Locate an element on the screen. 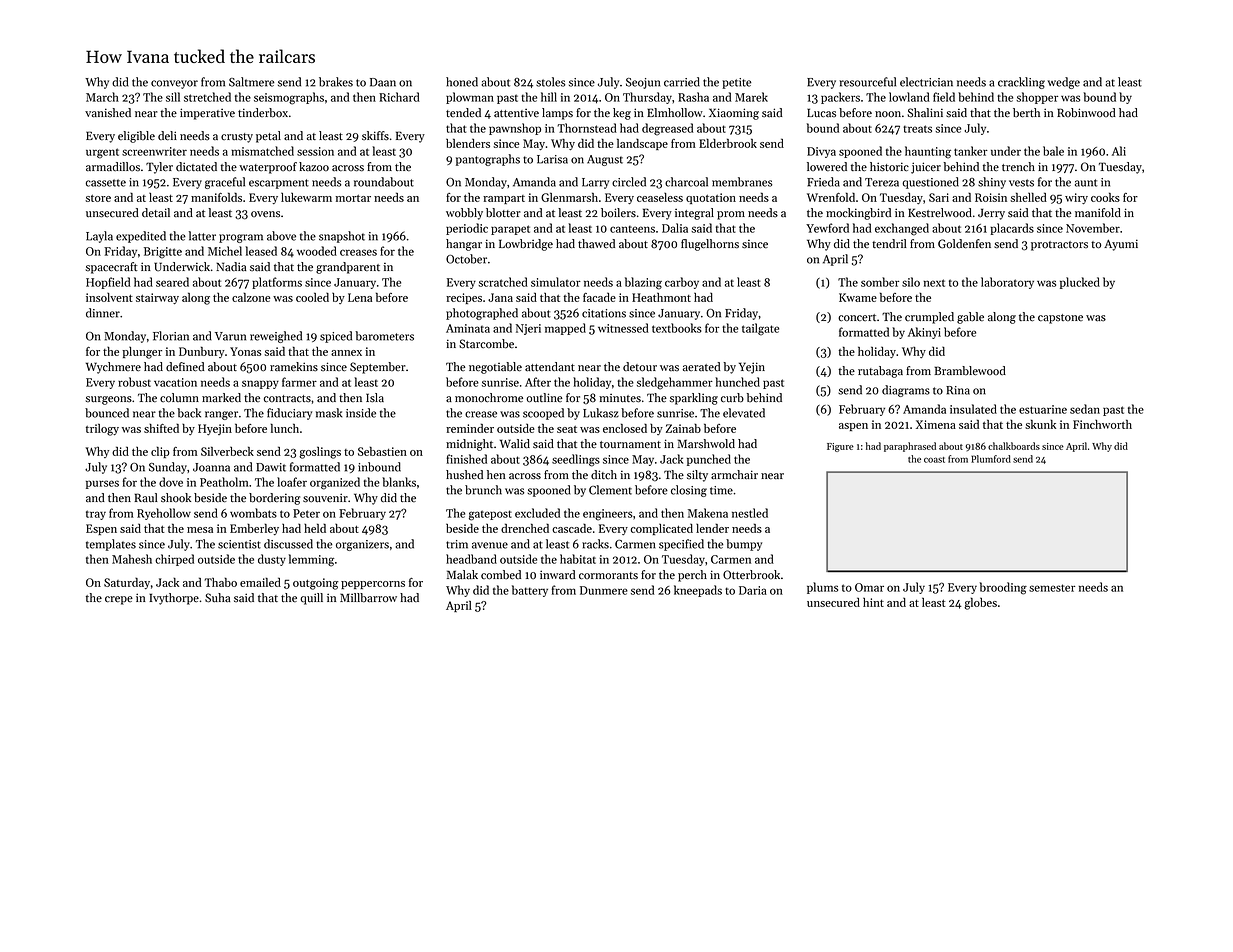 The height and width of the screenshot is (952, 1233). carboy is located at coordinates (682, 283).
